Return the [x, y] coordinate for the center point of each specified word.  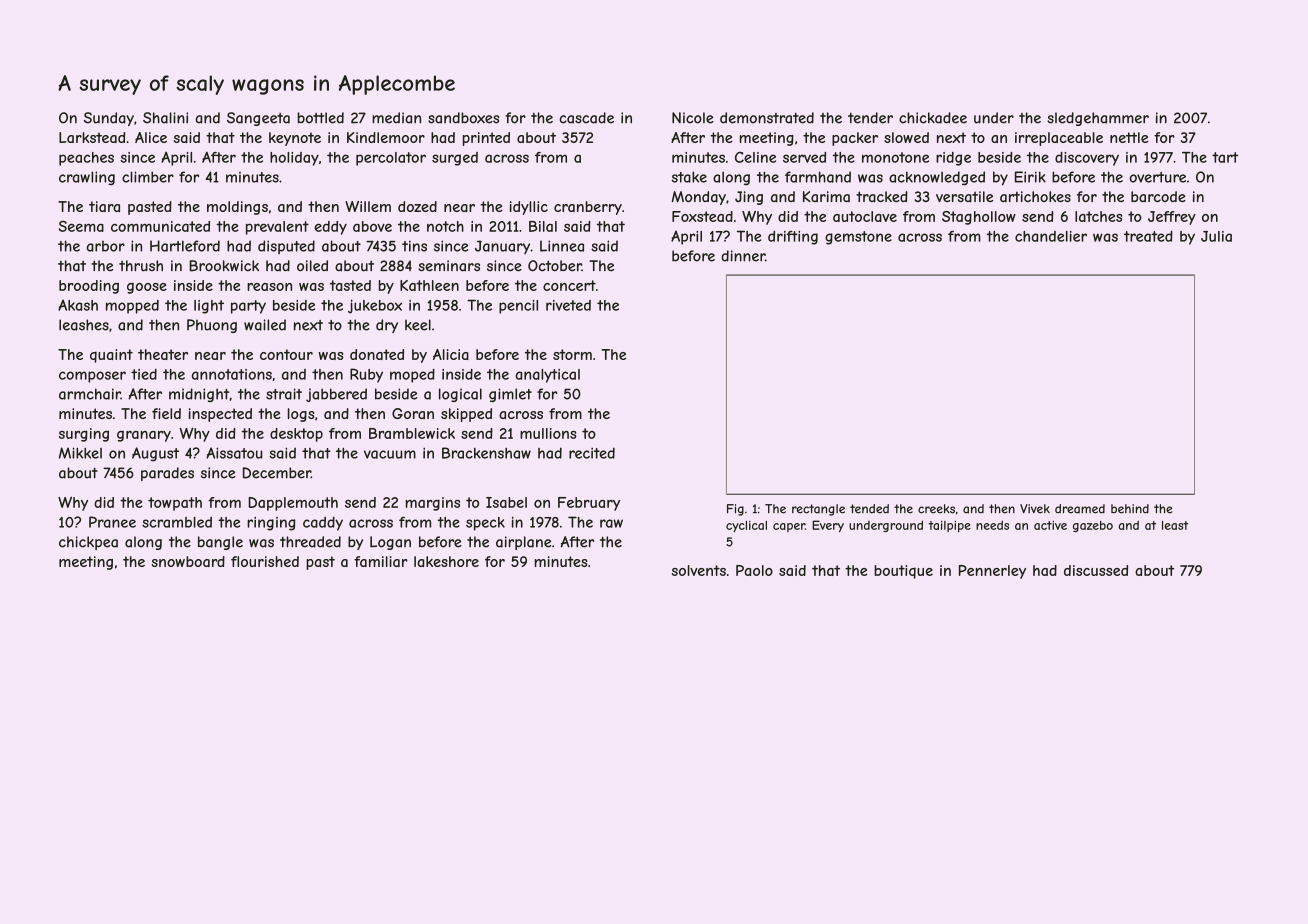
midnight [199, 395]
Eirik [1030, 177]
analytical [547, 376]
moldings [237, 208]
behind [1130, 509]
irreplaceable [1059, 139]
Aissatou [234, 453]
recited [592, 453]
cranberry [588, 208]
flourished [265, 561]
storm [572, 354]
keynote [295, 139]
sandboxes [463, 118]
